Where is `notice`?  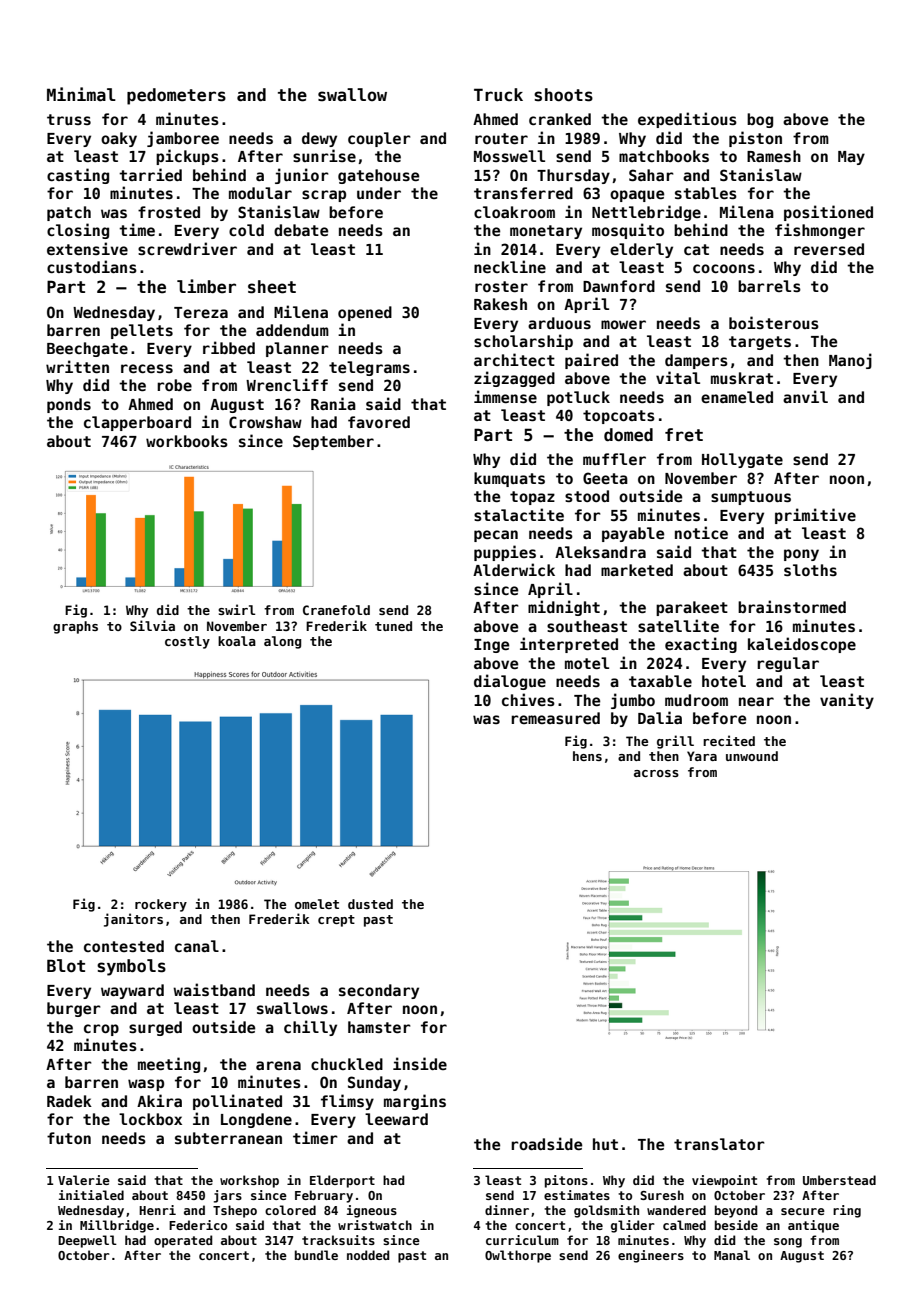 notice is located at coordinates (701, 532).
